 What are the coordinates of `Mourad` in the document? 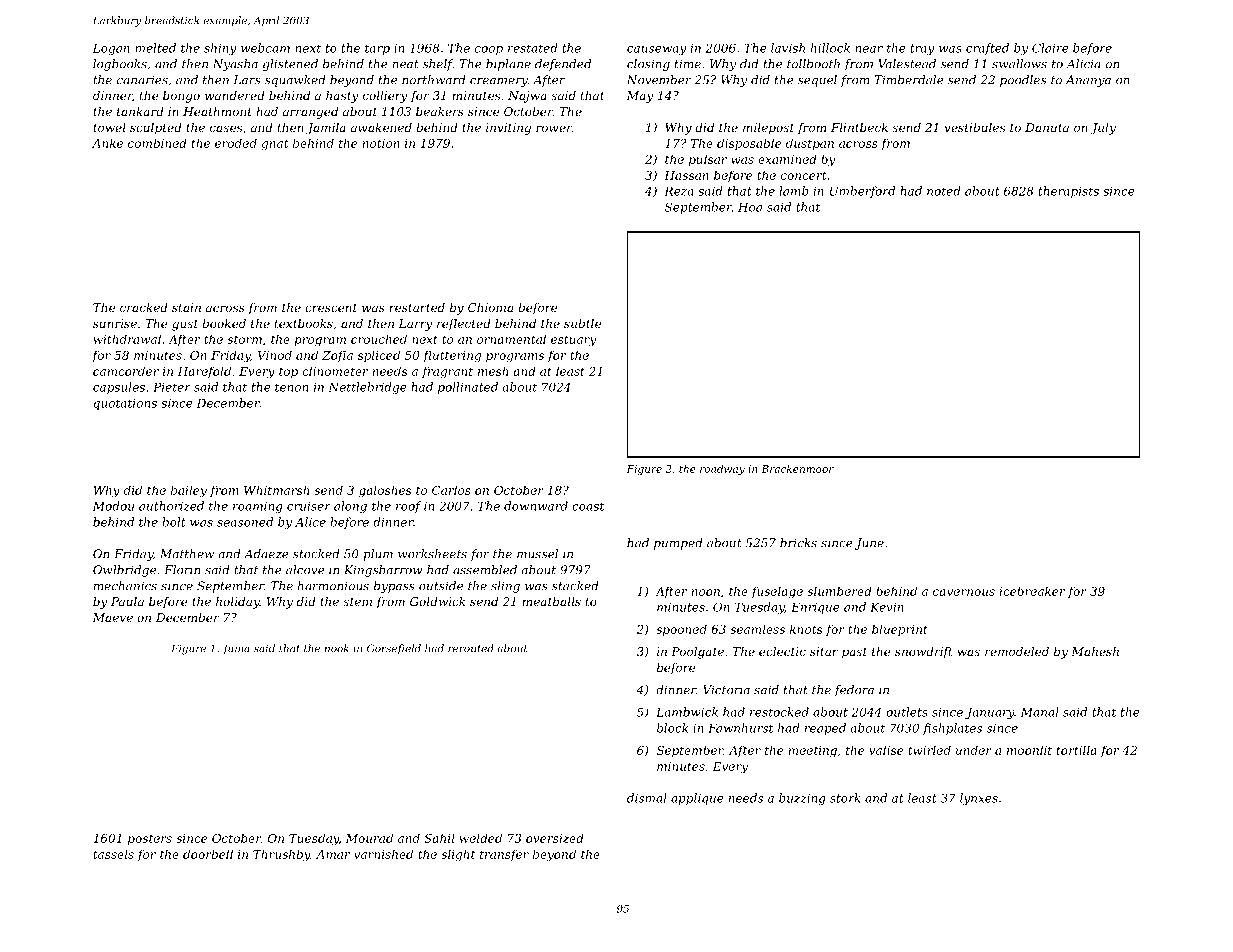 It's located at (369, 838).
